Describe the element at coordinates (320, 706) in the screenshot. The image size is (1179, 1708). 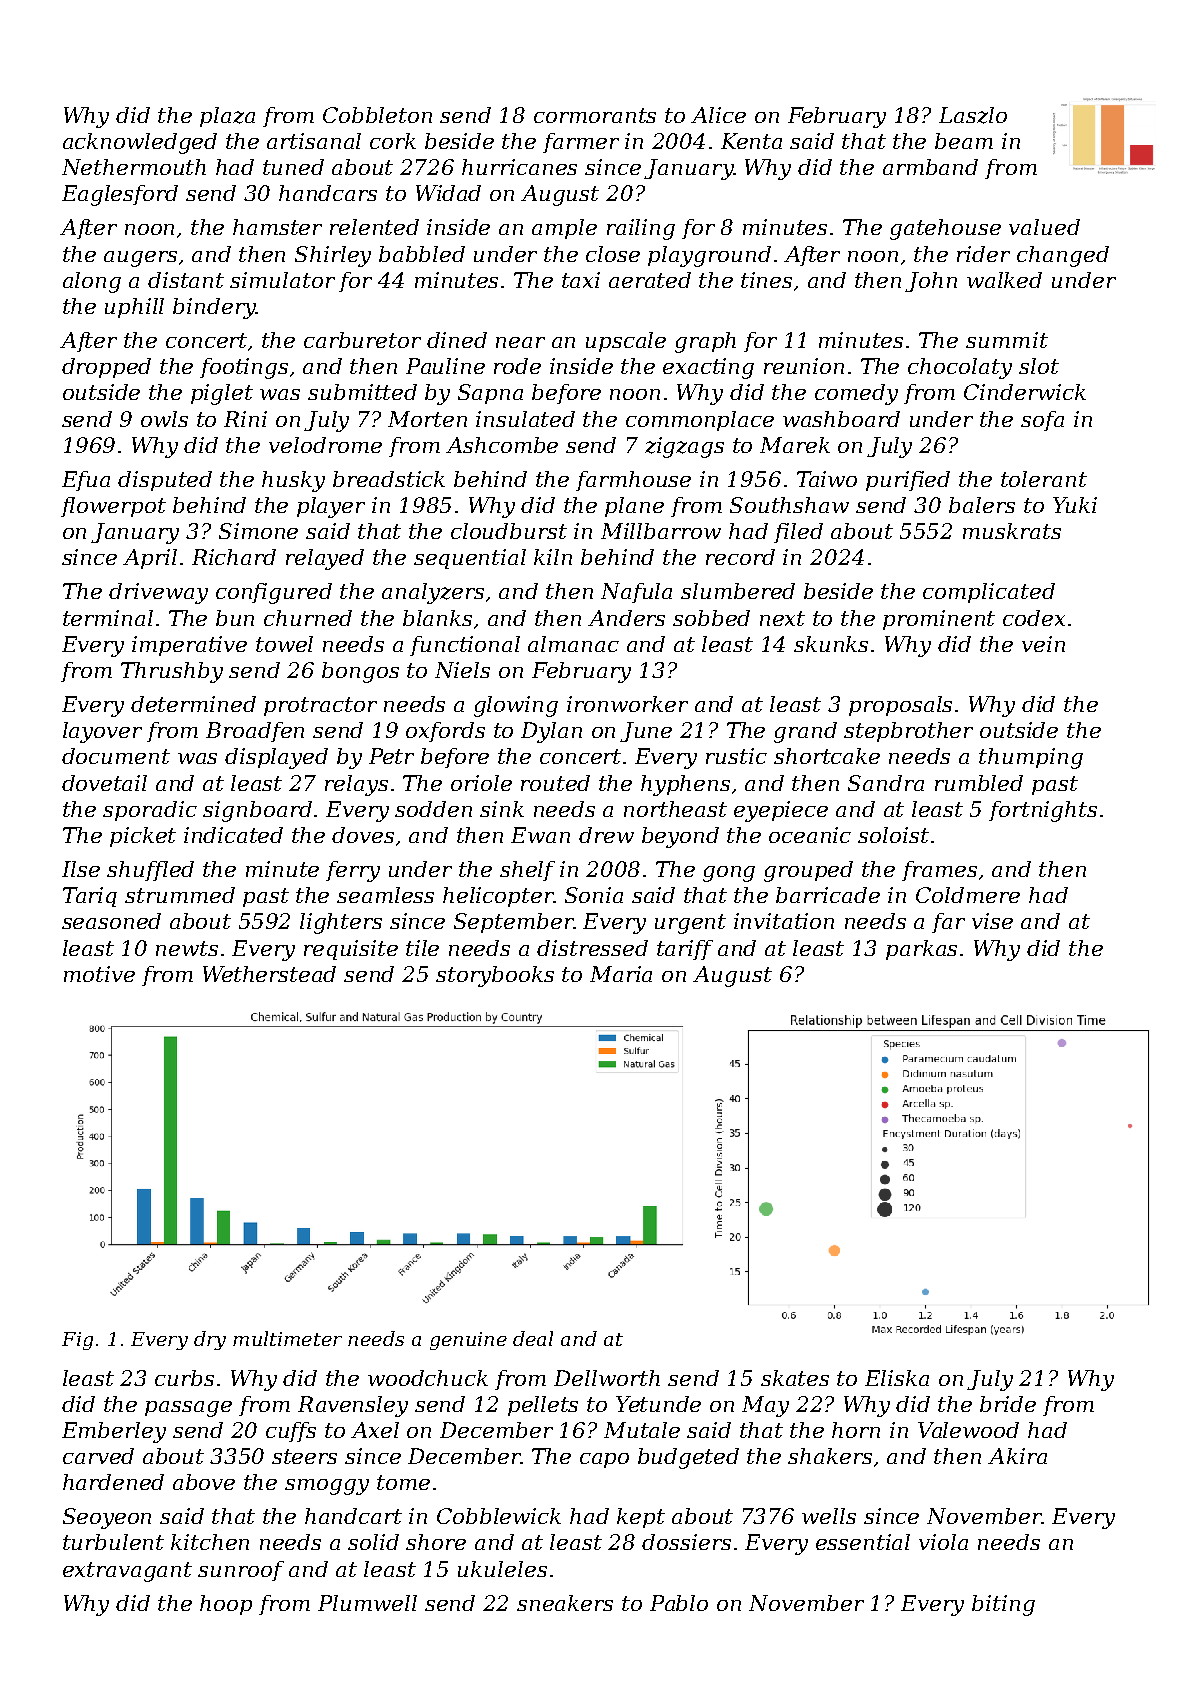
I see `protractor` at that location.
